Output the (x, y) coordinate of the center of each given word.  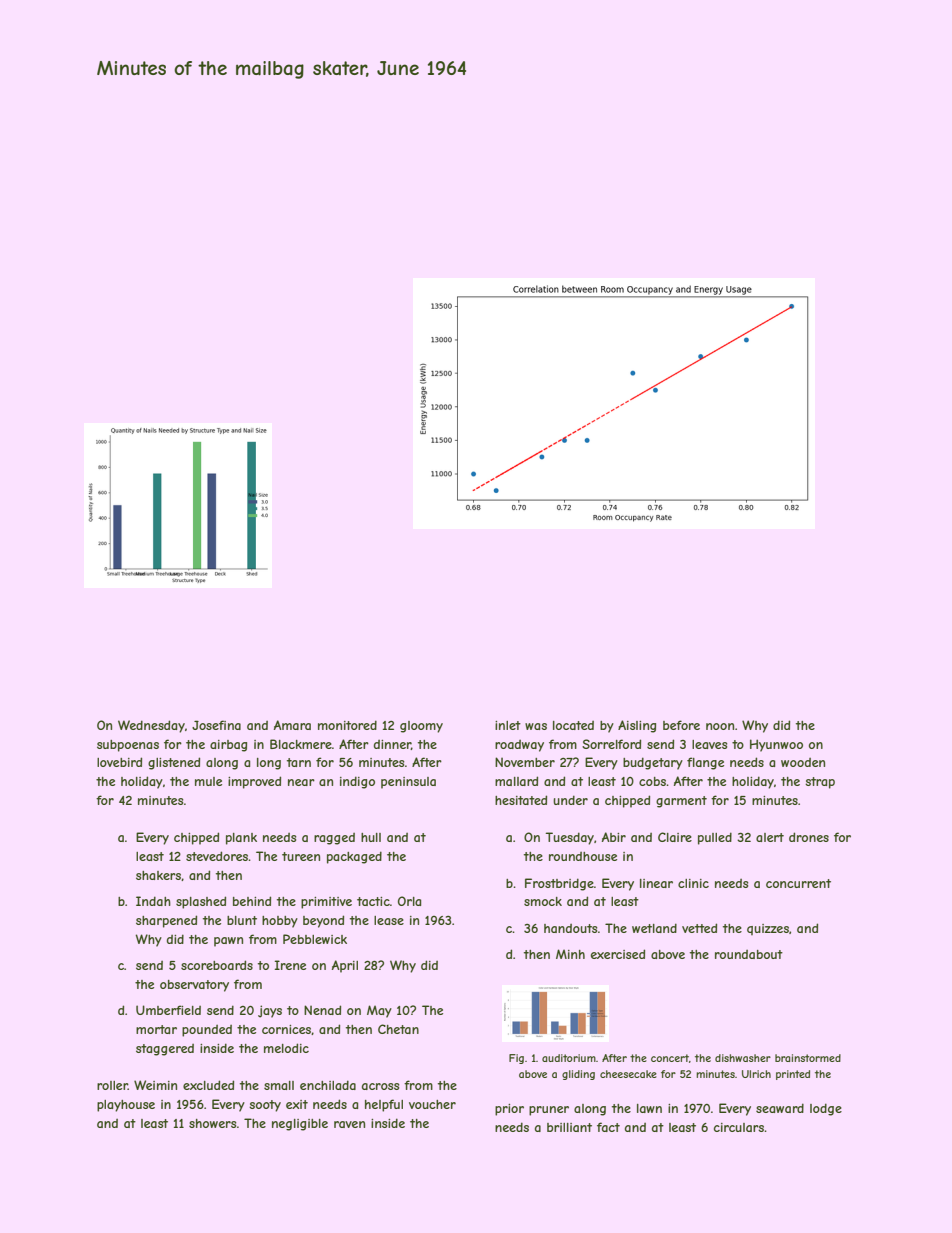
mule (208, 781)
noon (720, 726)
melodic (286, 1048)
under (570, 800)
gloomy (421, 727)
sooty (265, 1106)
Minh (570, 954)
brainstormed (808, 1058)
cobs (652, 781)
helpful (384, 1105)
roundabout (749, 954)
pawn (228, 942)
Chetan (398, 1029)
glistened (174, 763)
